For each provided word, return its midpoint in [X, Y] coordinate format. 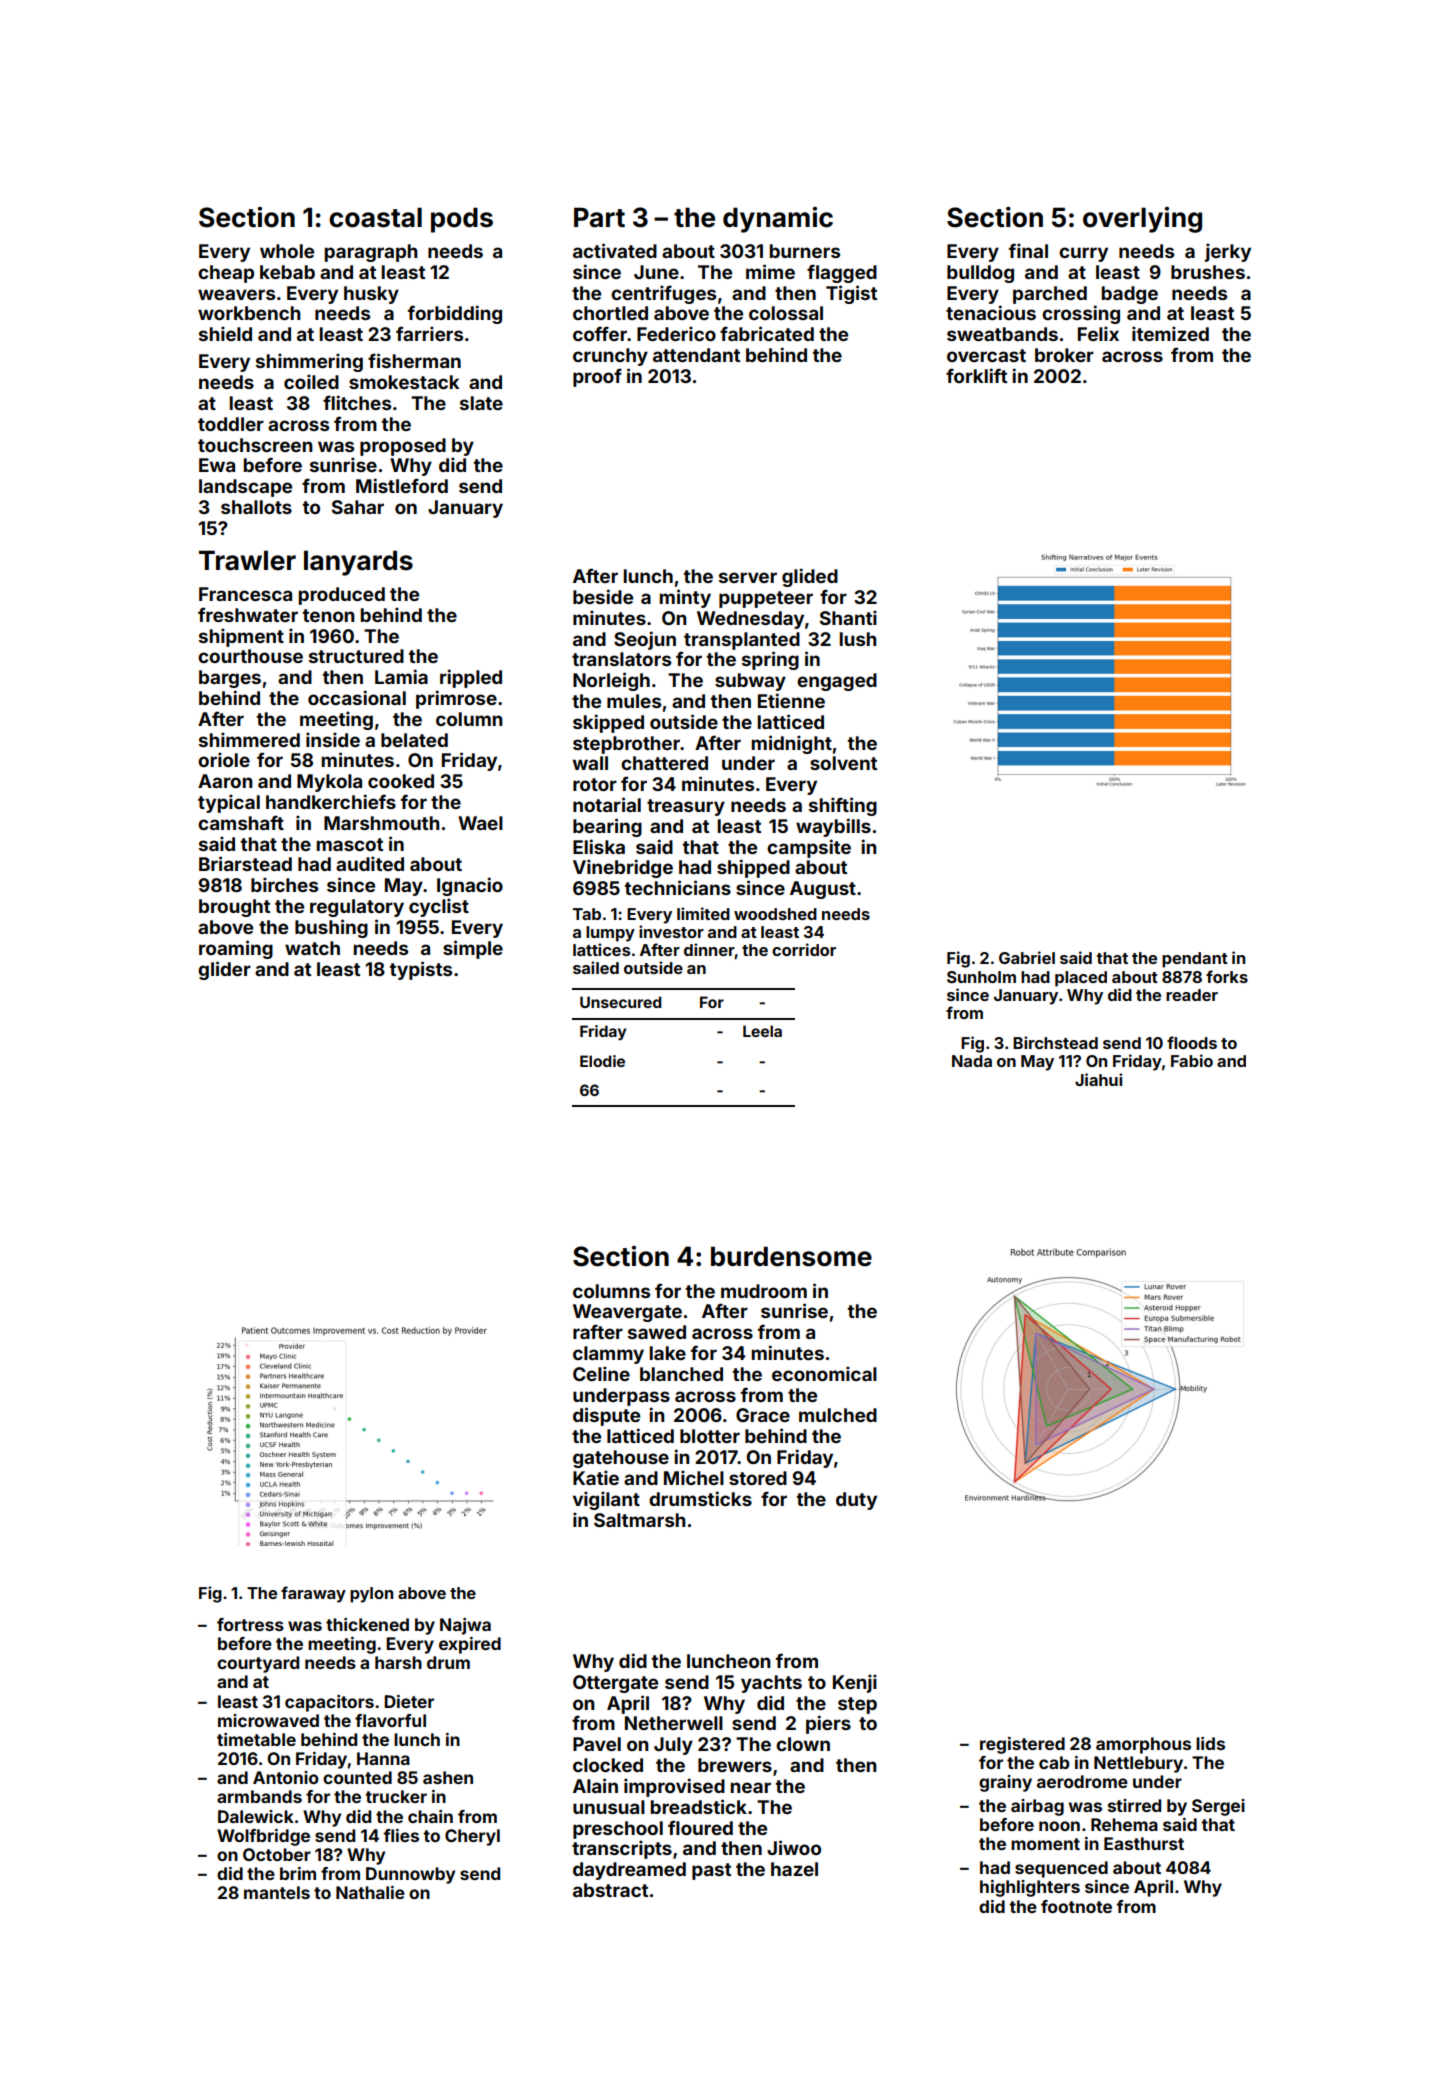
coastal [375, 217]
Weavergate [627, 1313]
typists [421, 970]
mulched [838, 1415]
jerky [1228, 252]
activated [615, 250]
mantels [277, 1892]
